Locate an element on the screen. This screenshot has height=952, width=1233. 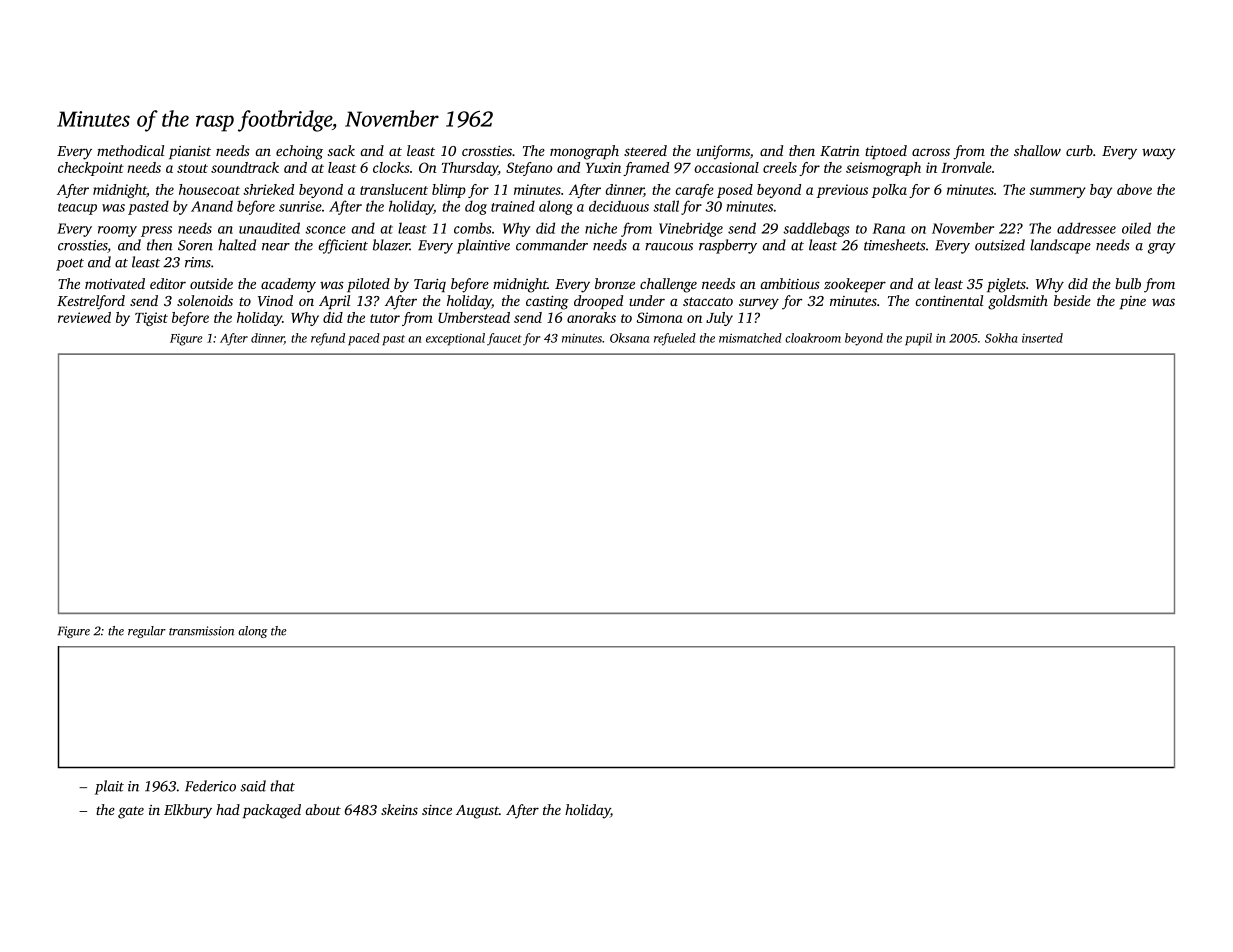
inserted is located at coordinates (1042, 338).
